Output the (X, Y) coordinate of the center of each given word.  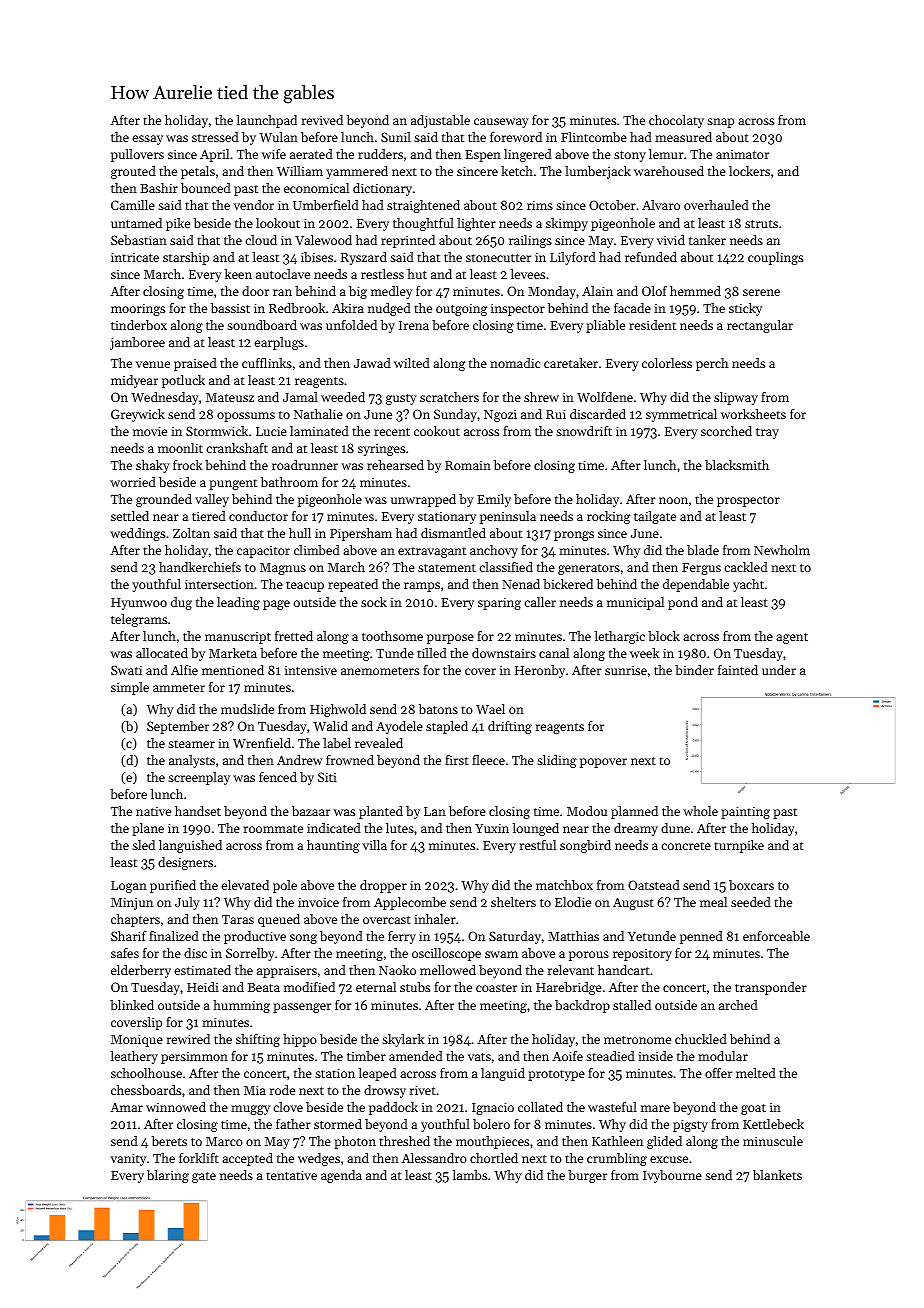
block (664, 636)
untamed (136, 223)
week (644, 653)
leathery (134, 1057)
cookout (437, 431)
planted (381, 812)
